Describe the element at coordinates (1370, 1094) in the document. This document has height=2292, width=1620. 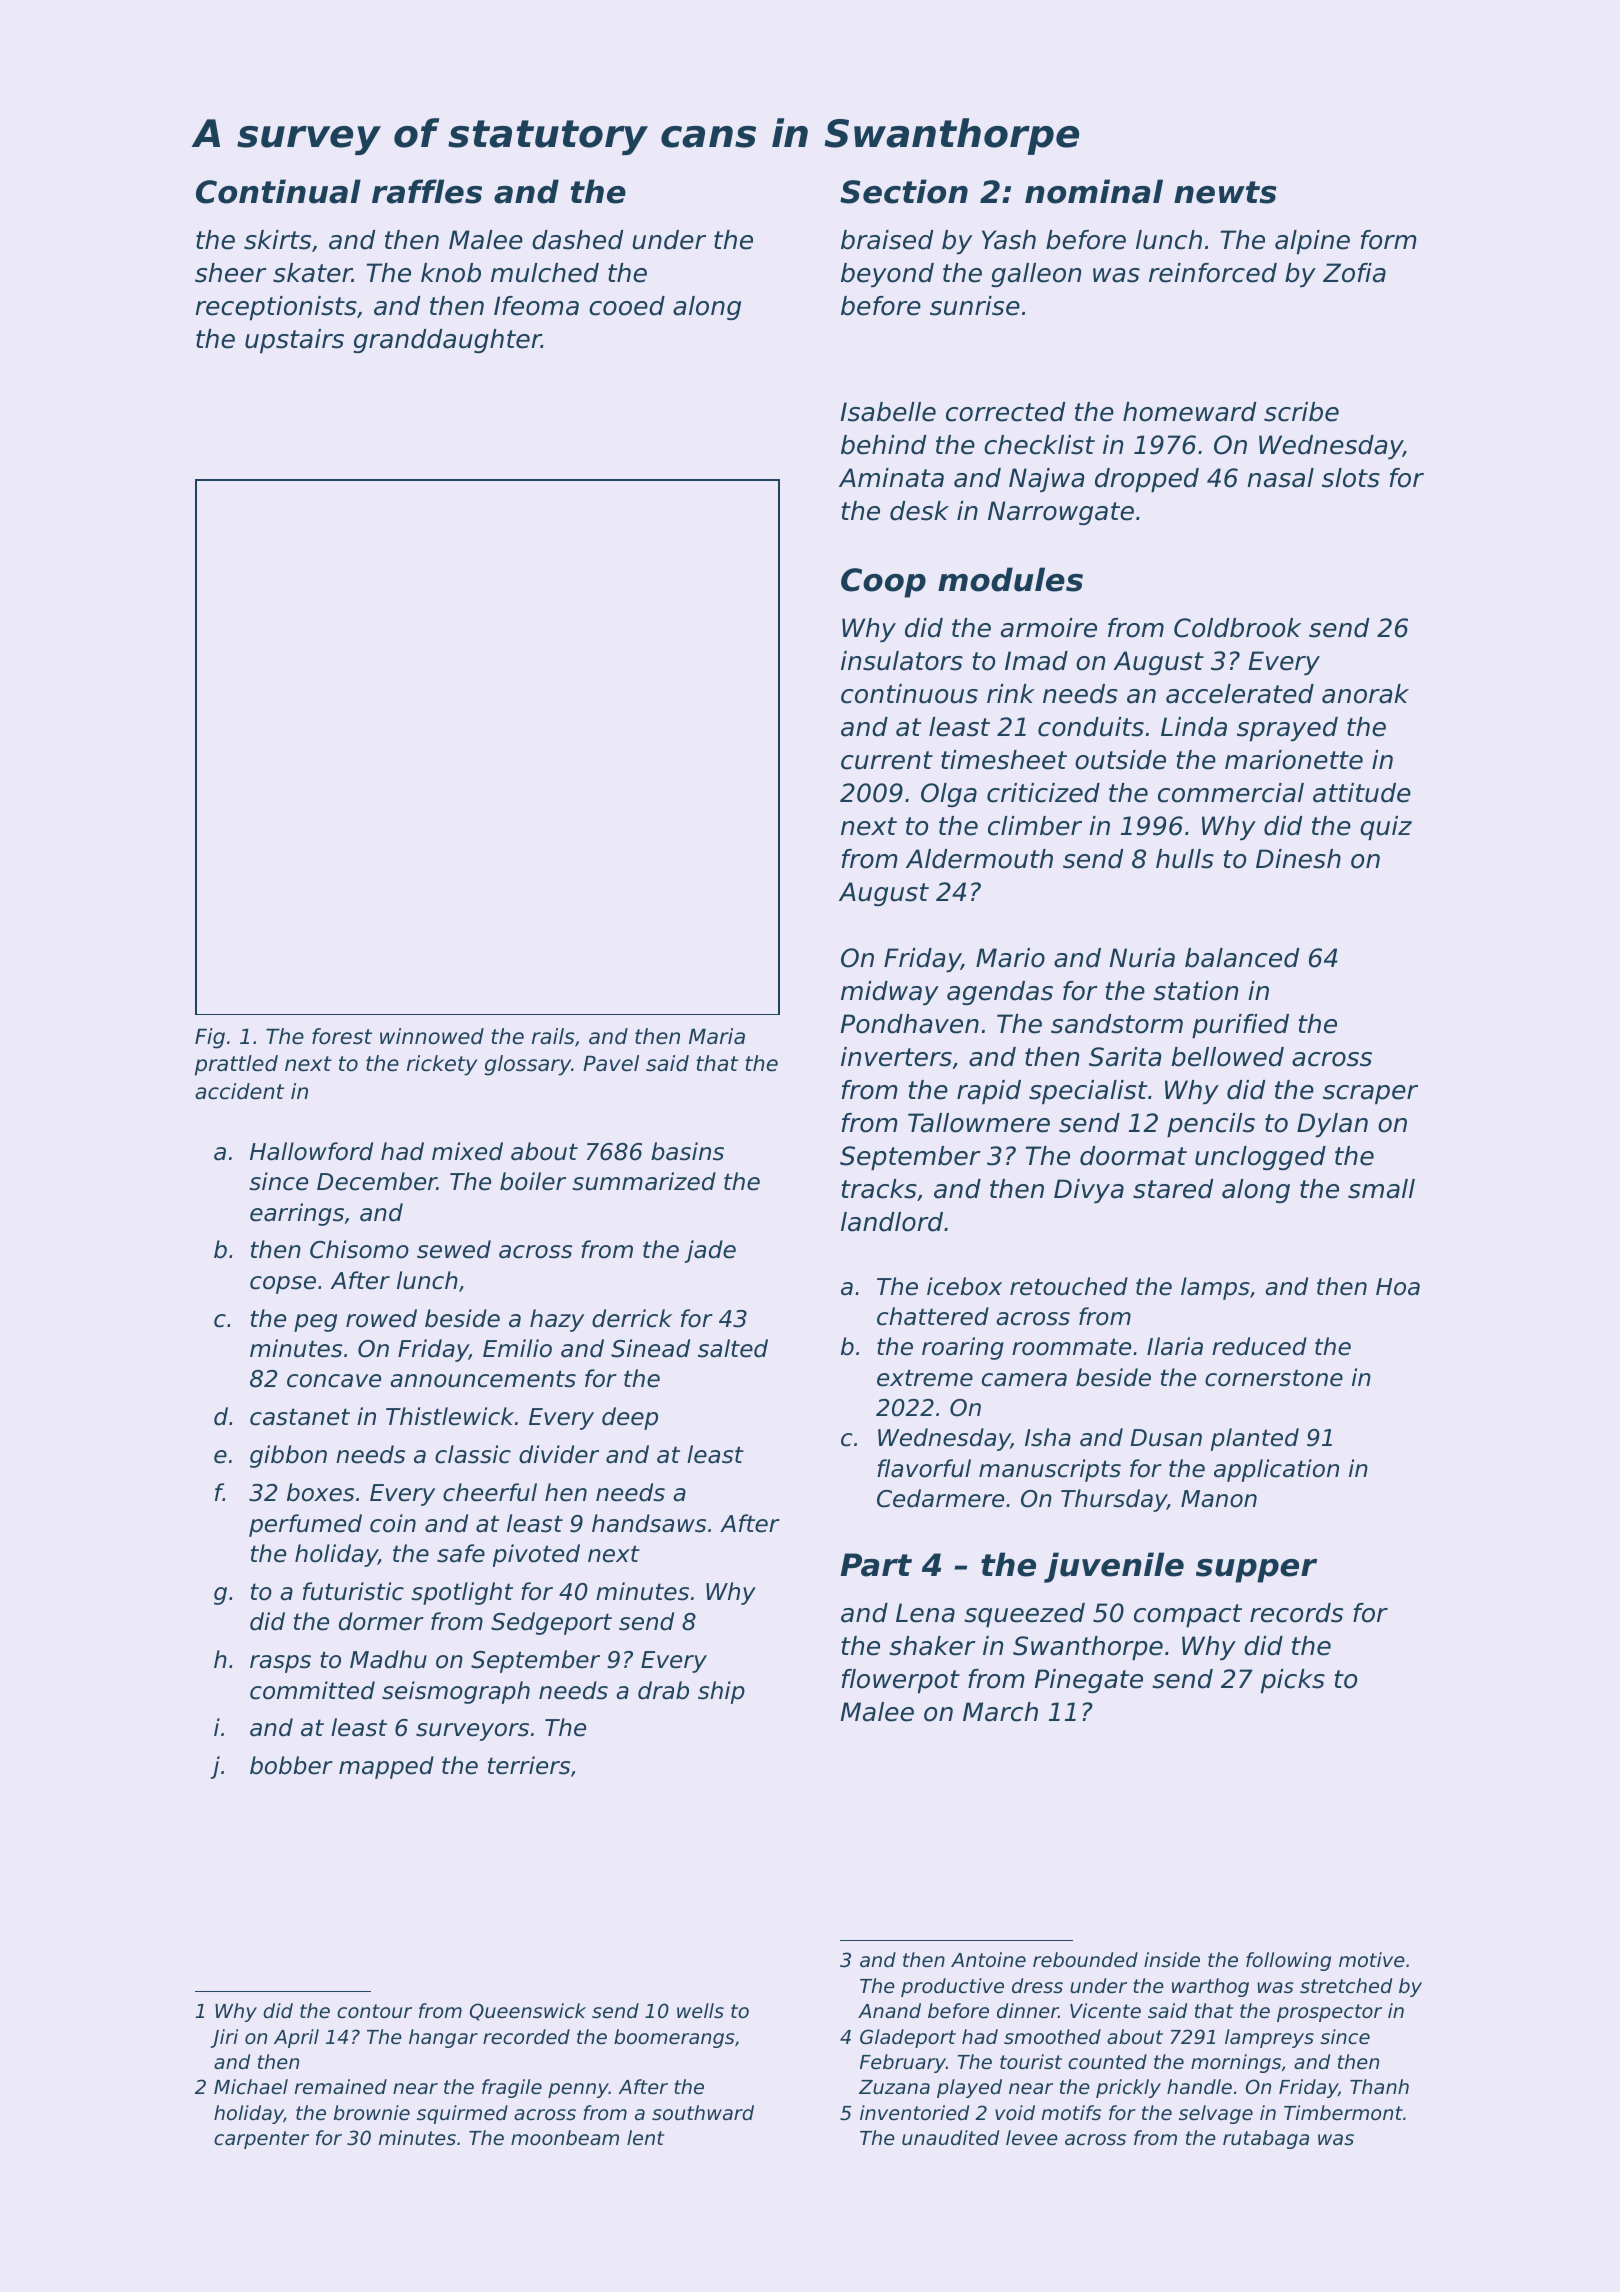
I see `scraper` at that location.
